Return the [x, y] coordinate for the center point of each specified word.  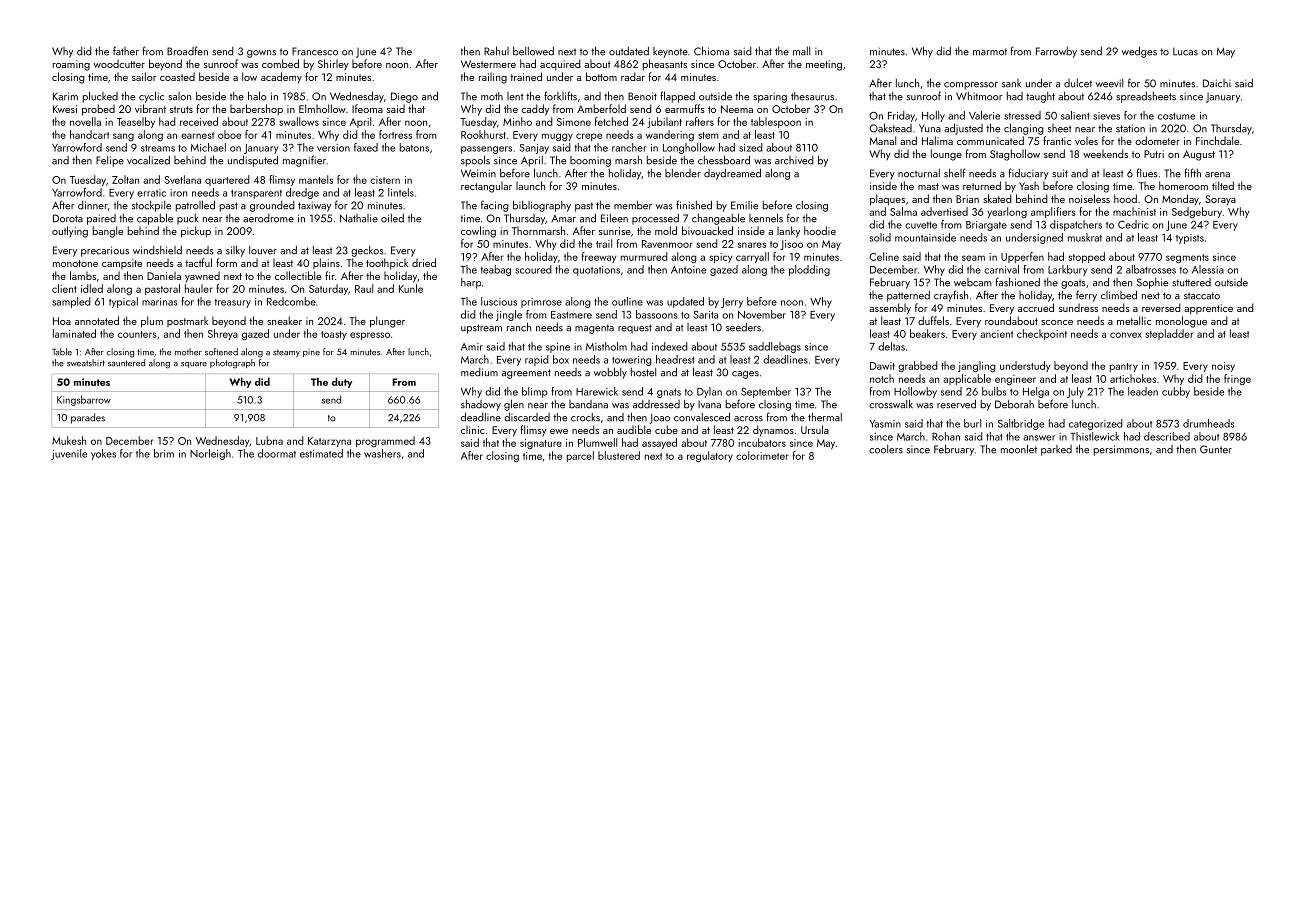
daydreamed [732, 174]
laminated [74, 333]
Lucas [1185, 51]
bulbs [994, 391]
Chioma [711, 51]
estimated [321, 453]
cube [666, 429]
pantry [1124, 367]
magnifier [304, 161]
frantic [1057, 140]
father [126, 51]
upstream [481, 329]
